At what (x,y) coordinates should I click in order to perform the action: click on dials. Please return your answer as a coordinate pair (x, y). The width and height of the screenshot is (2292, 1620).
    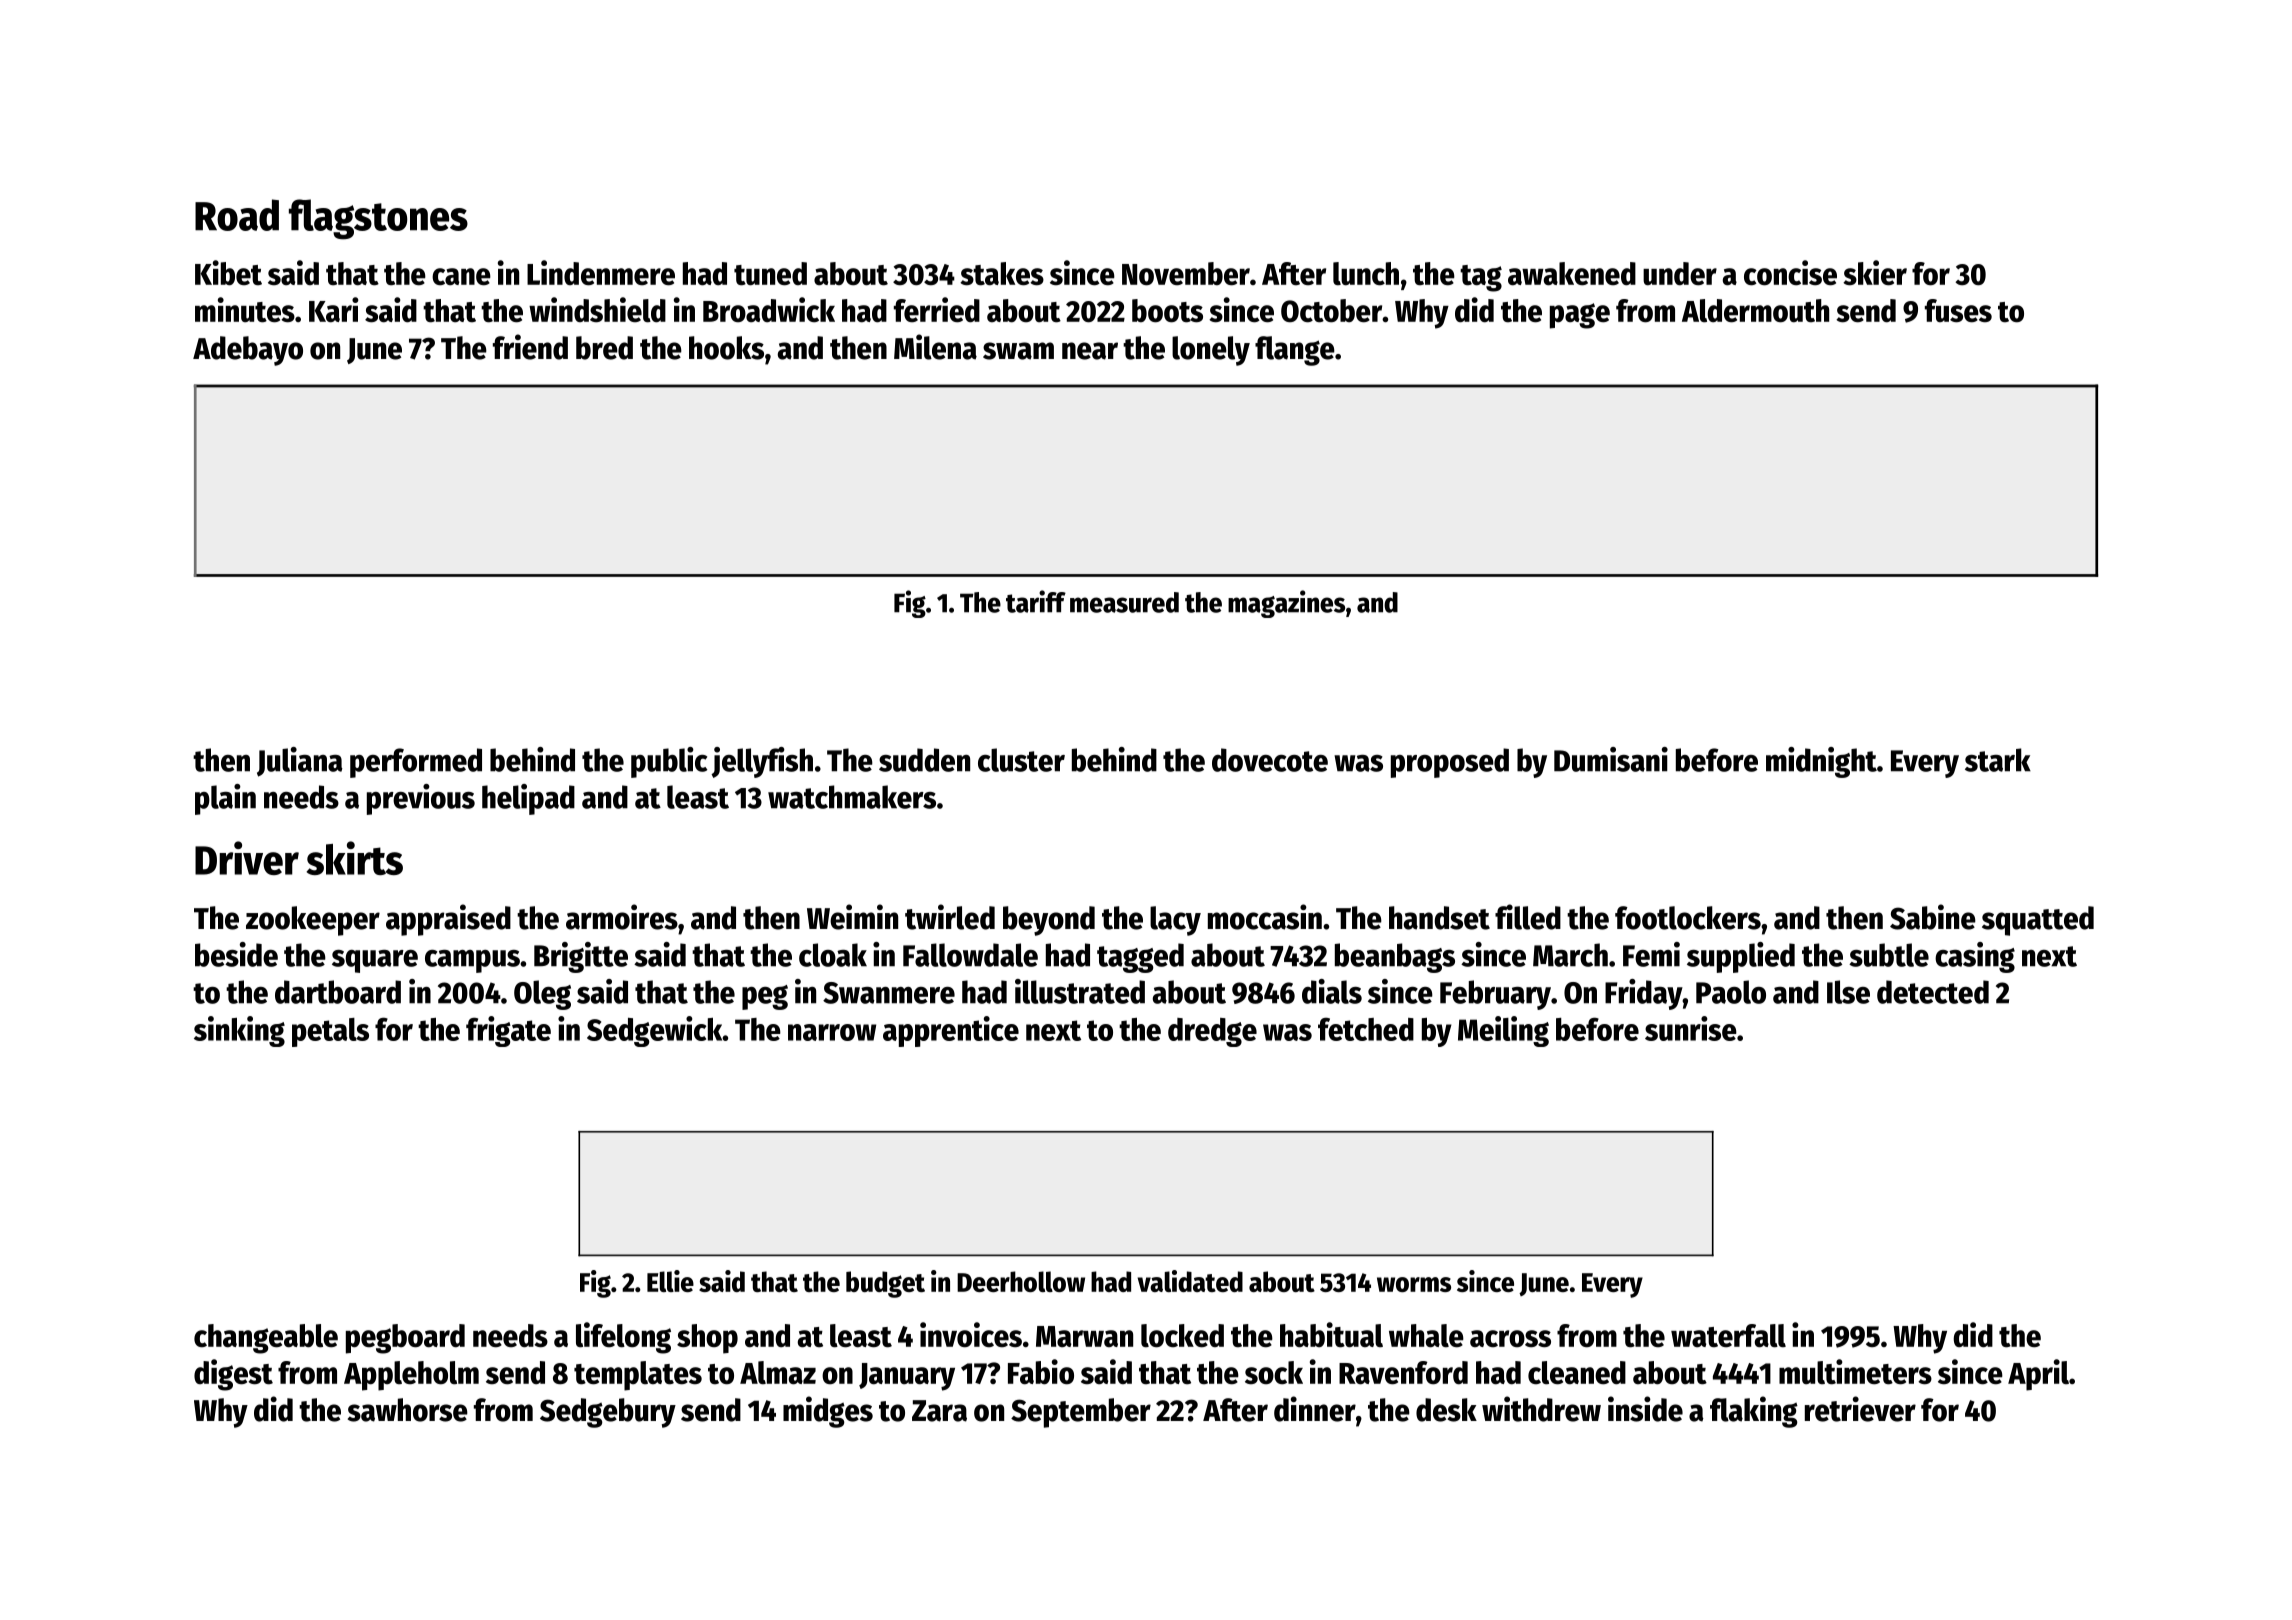
    Looking at the image, I should click on (1332, 991).
